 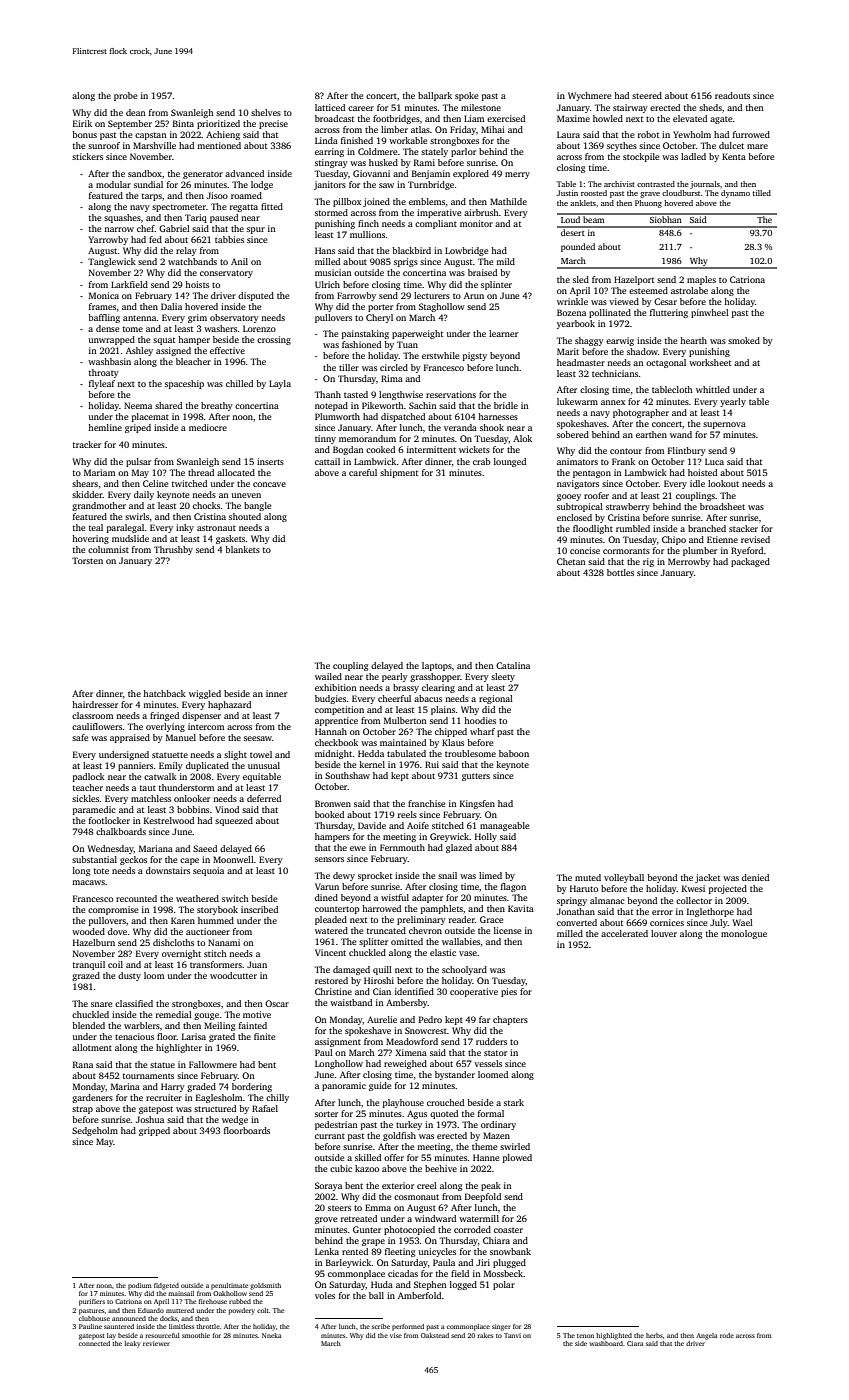 I want to click on bottles, so click(x=620, y=572).
